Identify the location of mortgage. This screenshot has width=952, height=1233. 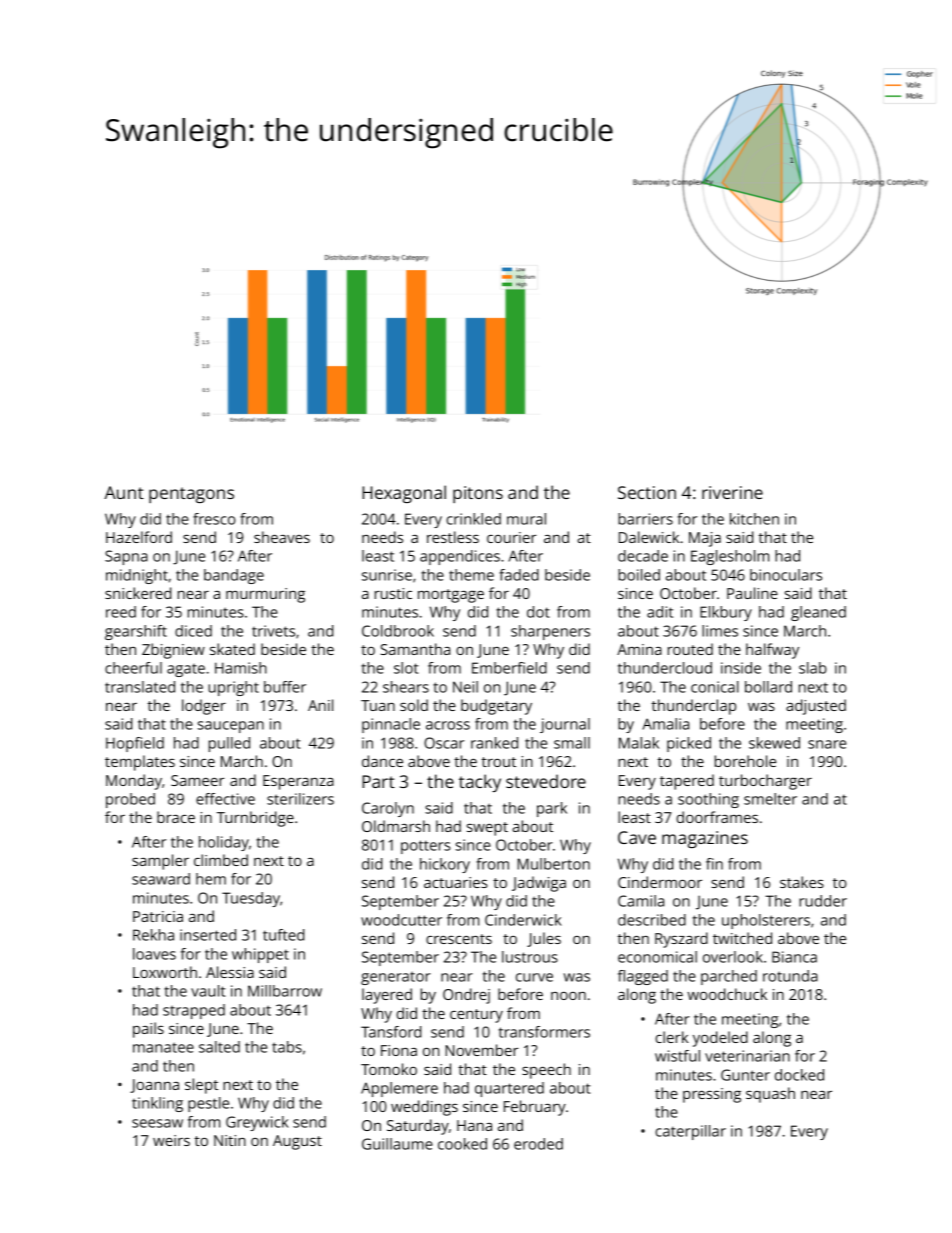
(451, 596).
